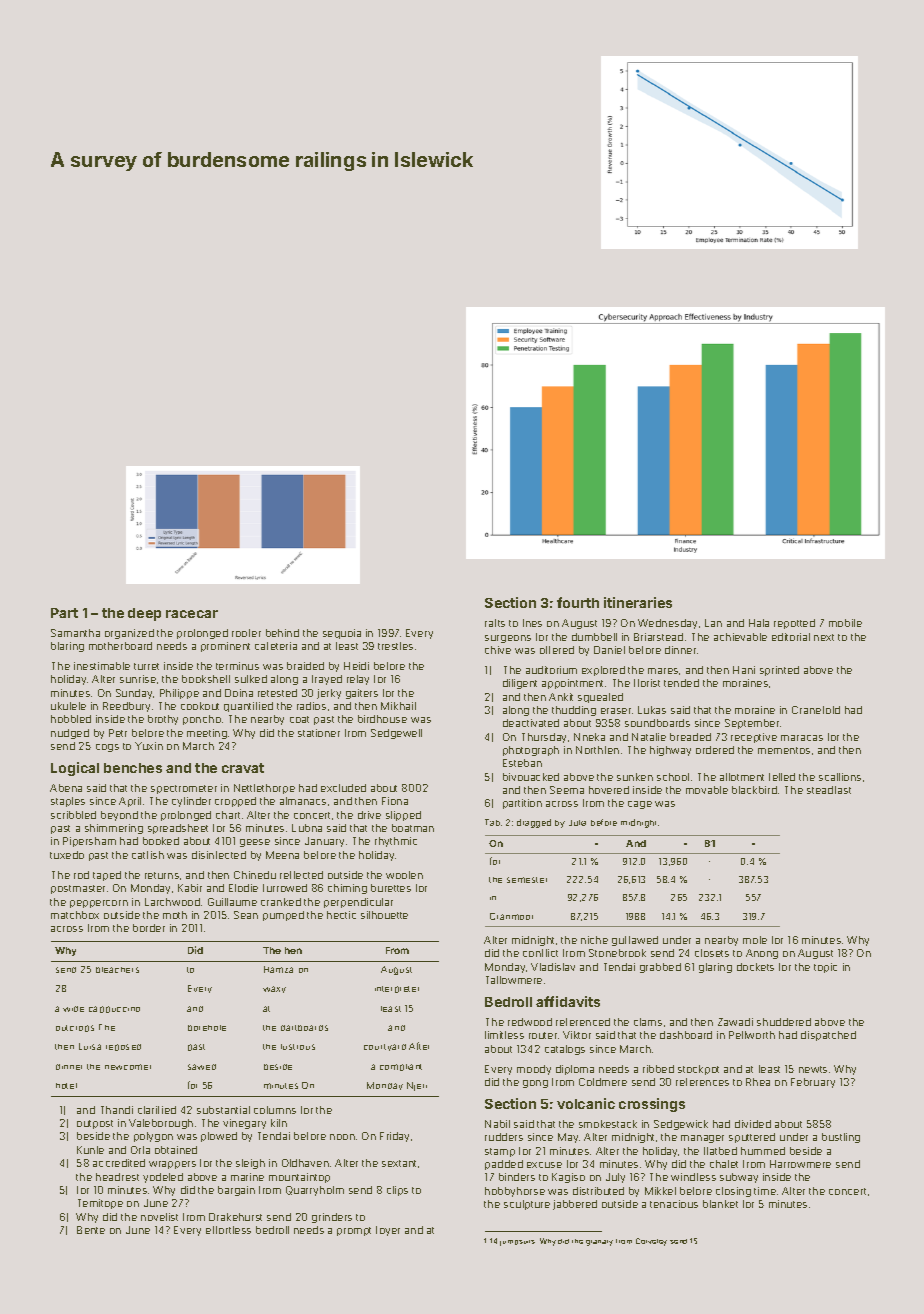 The height and width of the image is (1314, 924). I want to click on boatman, so click(413, 828).
